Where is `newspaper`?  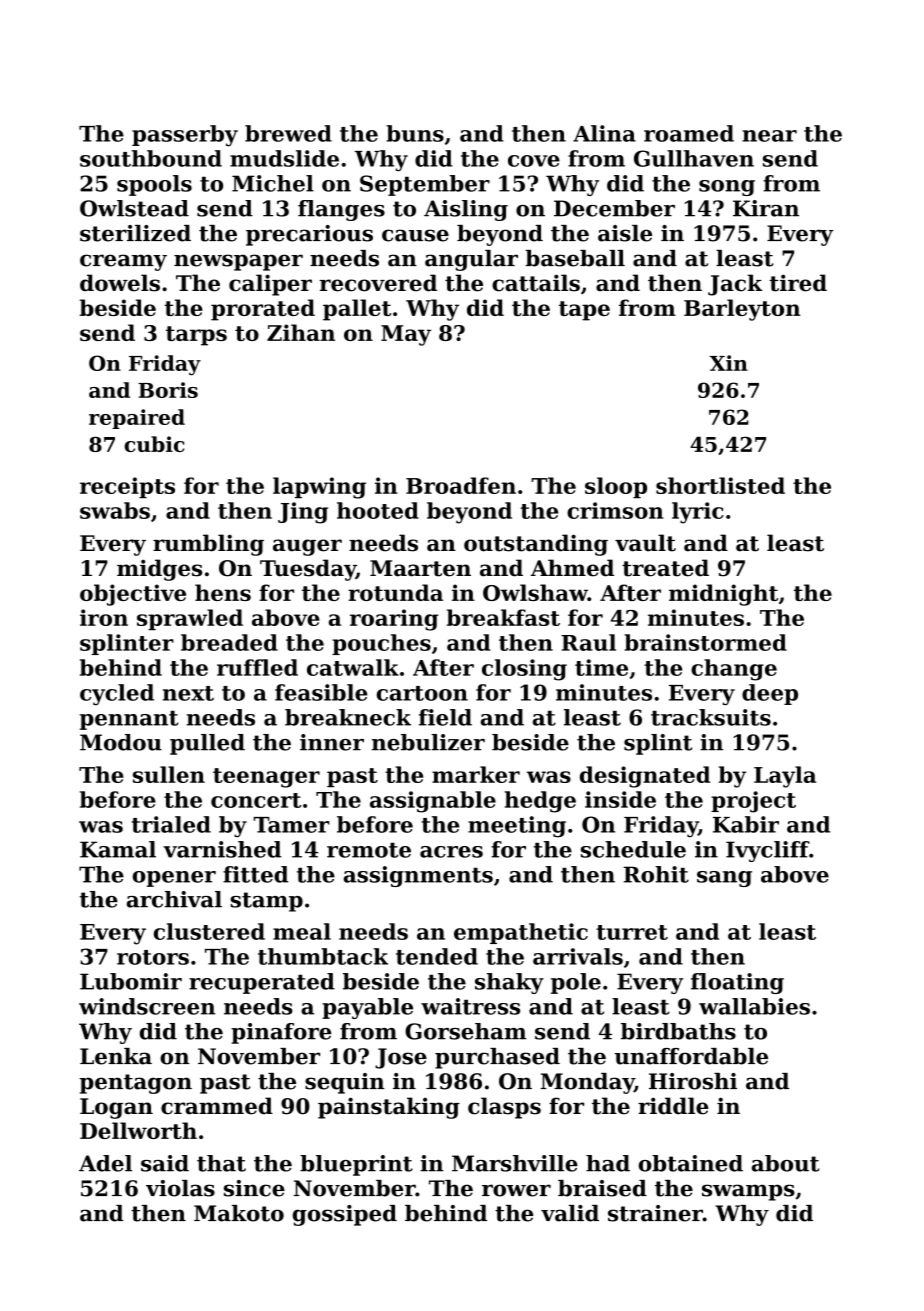
newspaper is located at coordinates (238, 262).
